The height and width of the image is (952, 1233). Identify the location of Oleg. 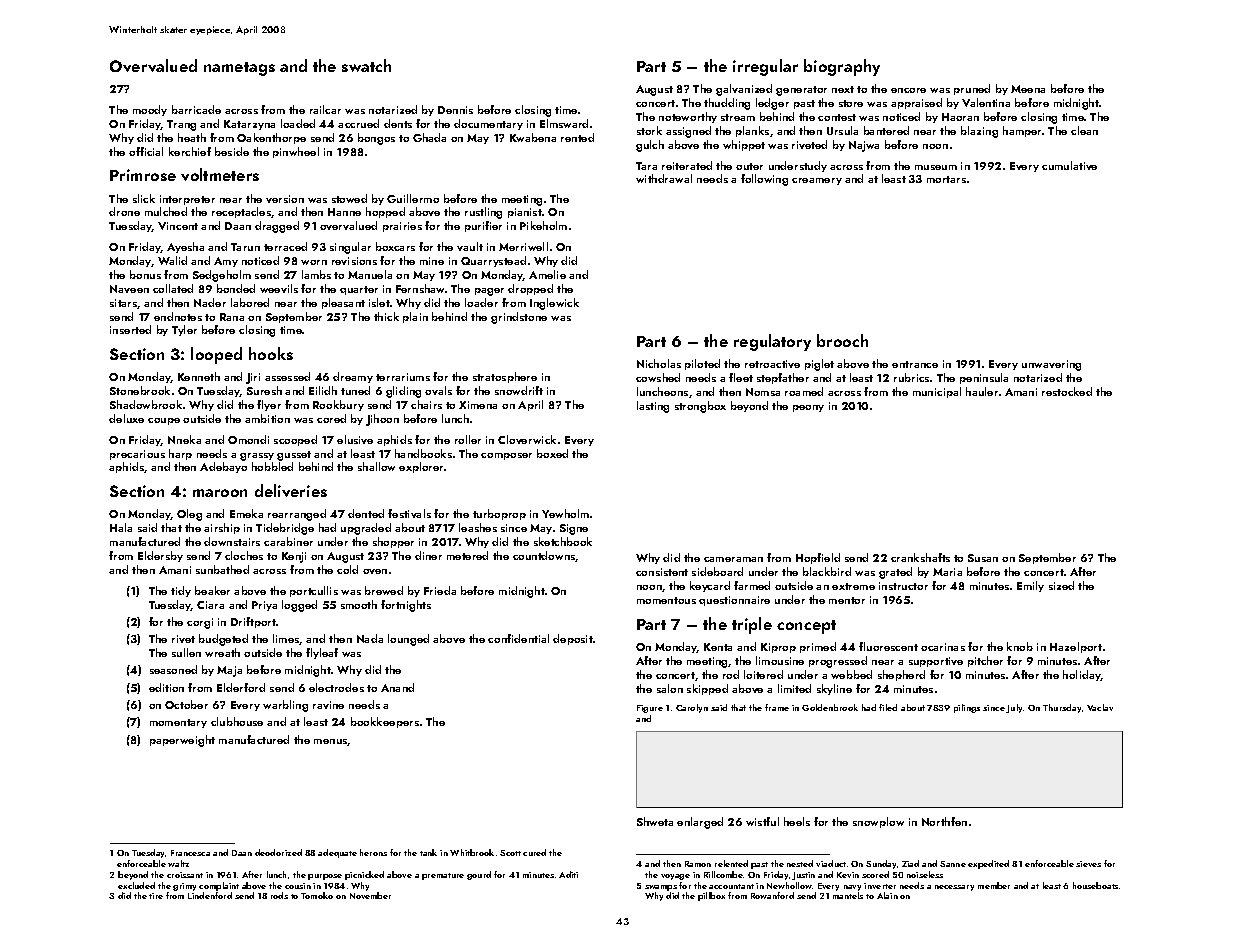
(189, 515).
